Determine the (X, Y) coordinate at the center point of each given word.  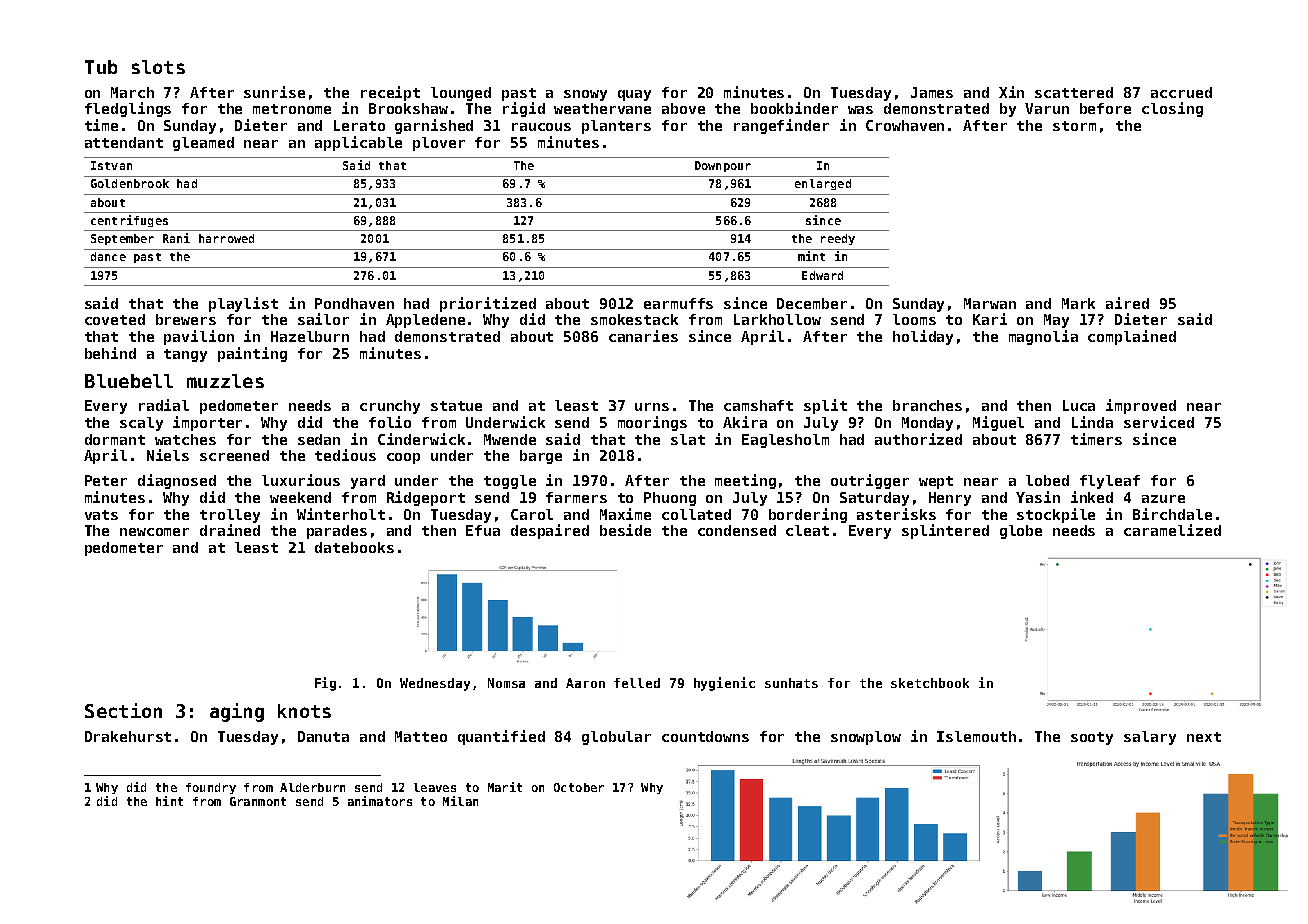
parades (337, 532)
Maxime (625, 514)
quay (634, 95)
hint (169, 801)
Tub (101, 67)
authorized (918, 439)
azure (1163, 499)
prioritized (488, 304)
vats (101, 515)
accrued (1181, 92)
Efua (483, 530)
